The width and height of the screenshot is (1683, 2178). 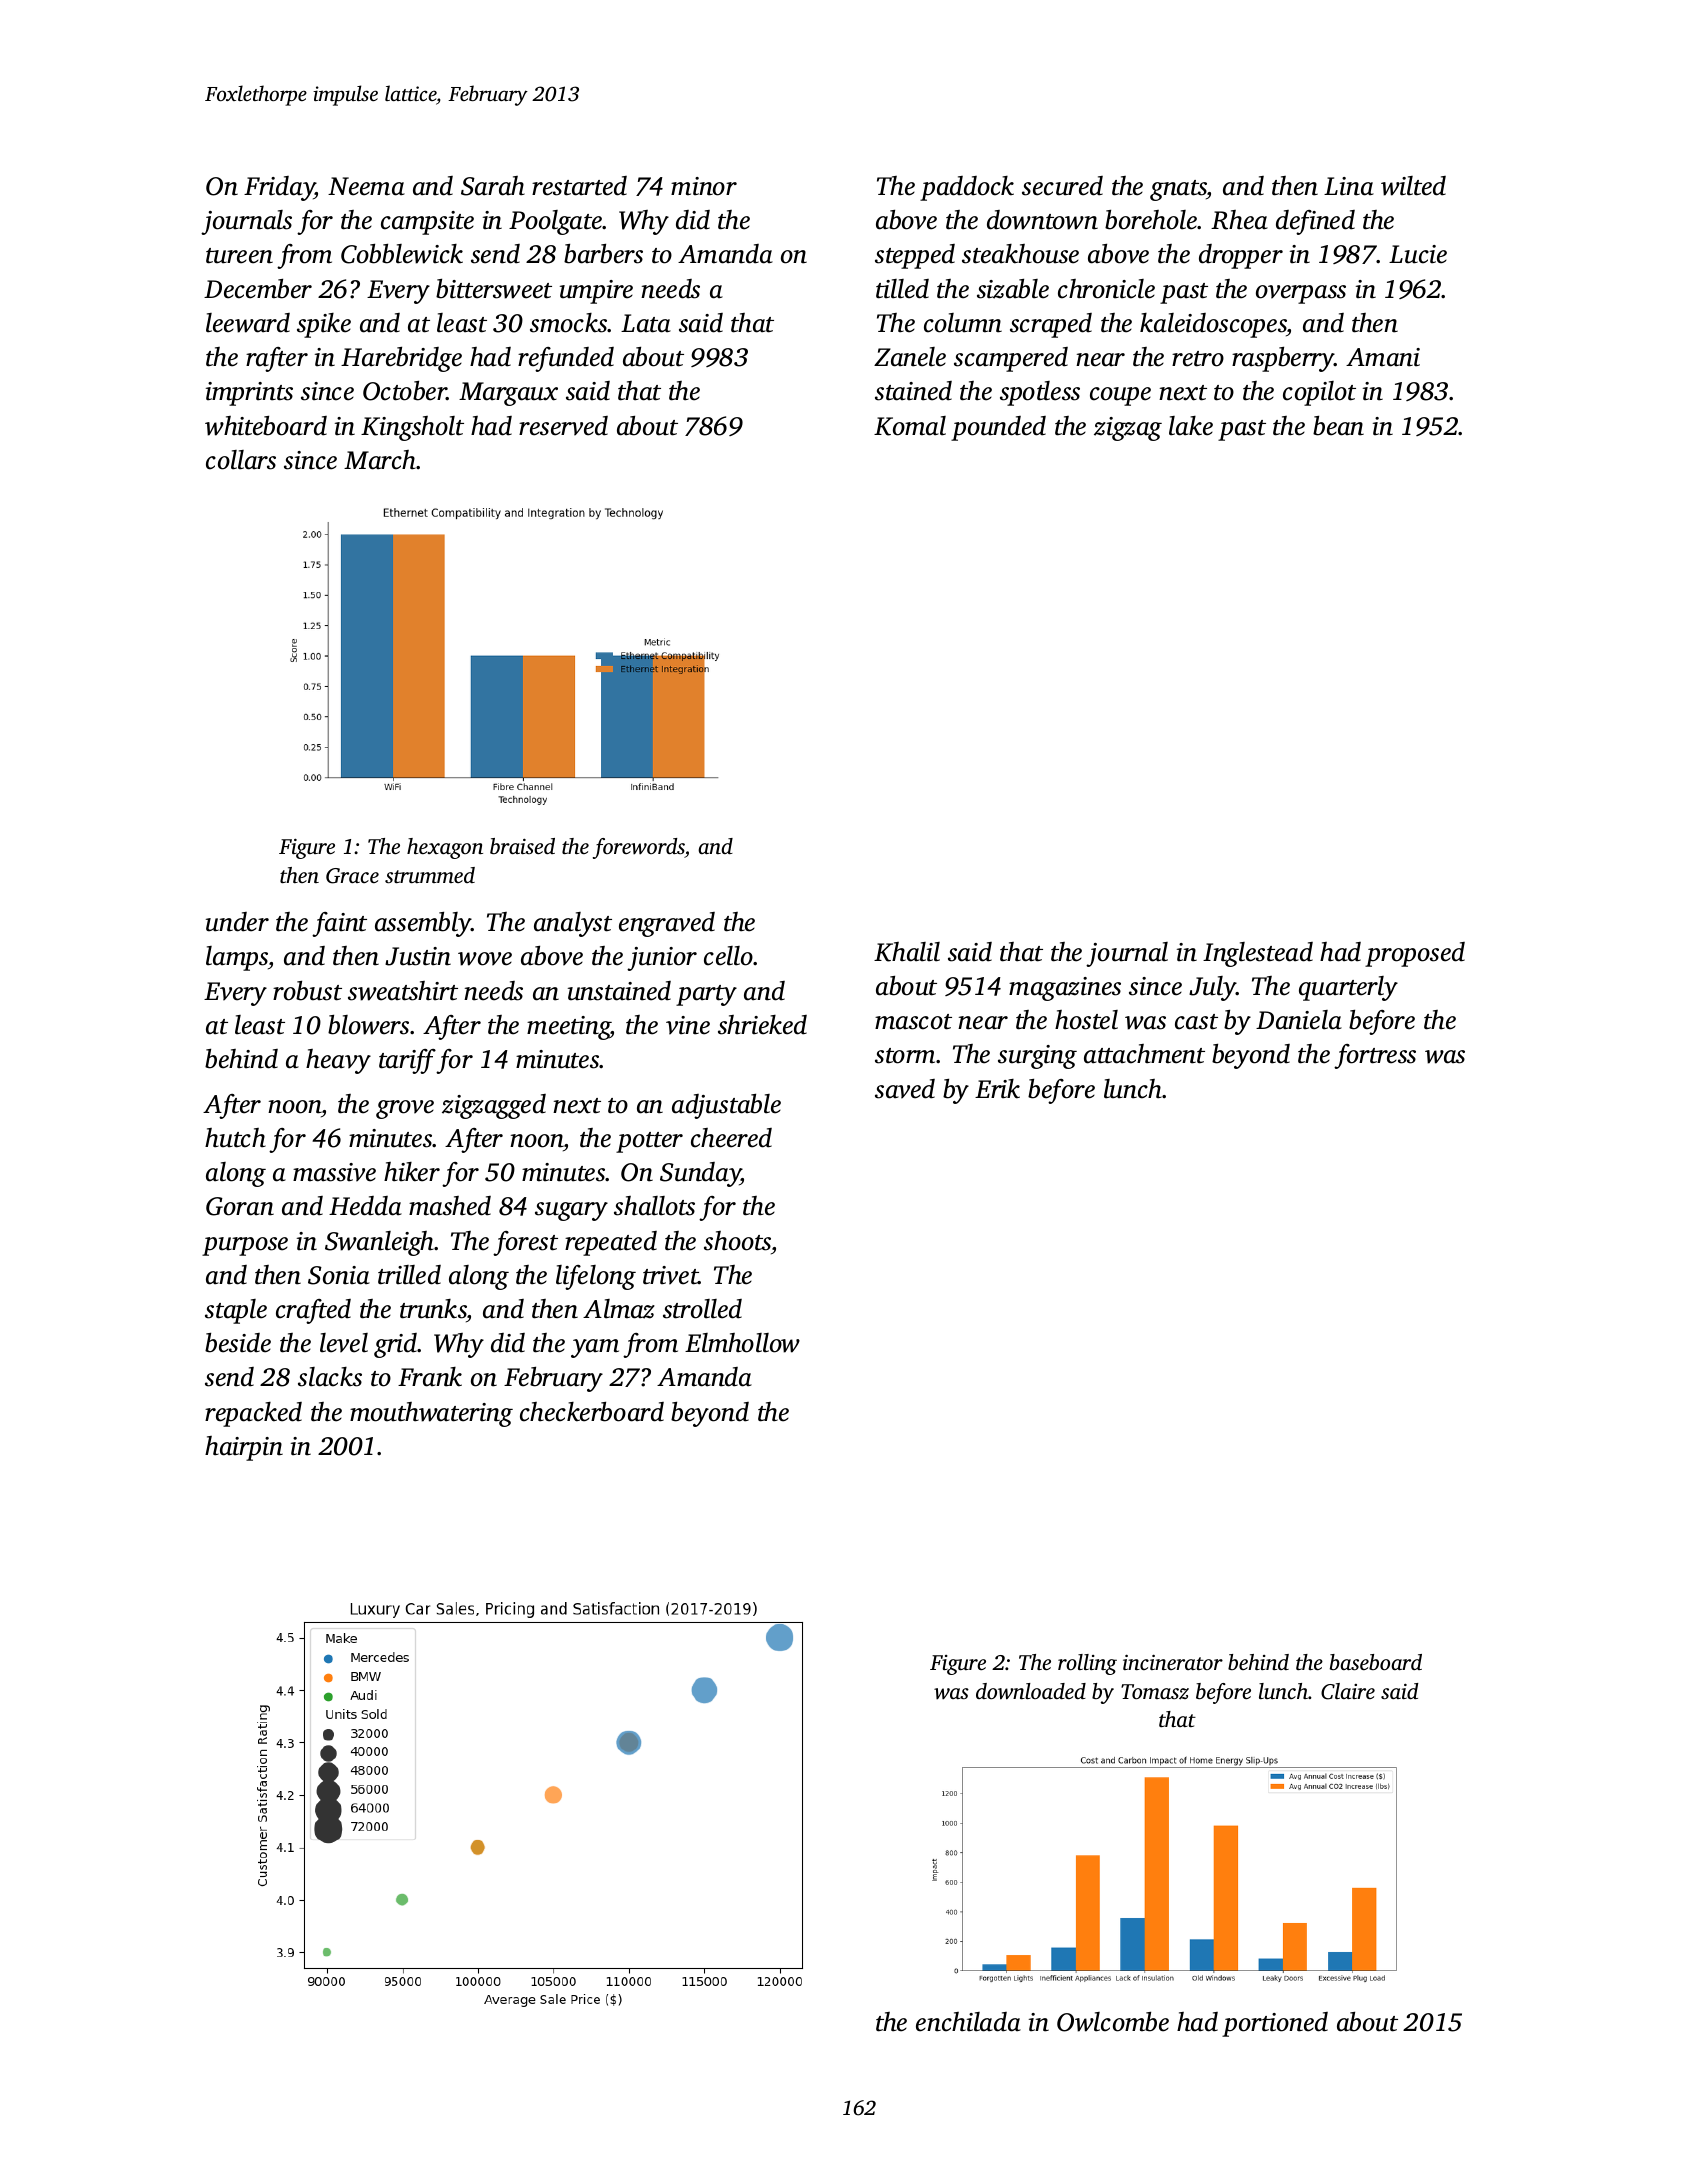 What do you see at coordinates (1178, 190) in the screenshot?
I see `gnats` at bounding box center [1178, 190].
